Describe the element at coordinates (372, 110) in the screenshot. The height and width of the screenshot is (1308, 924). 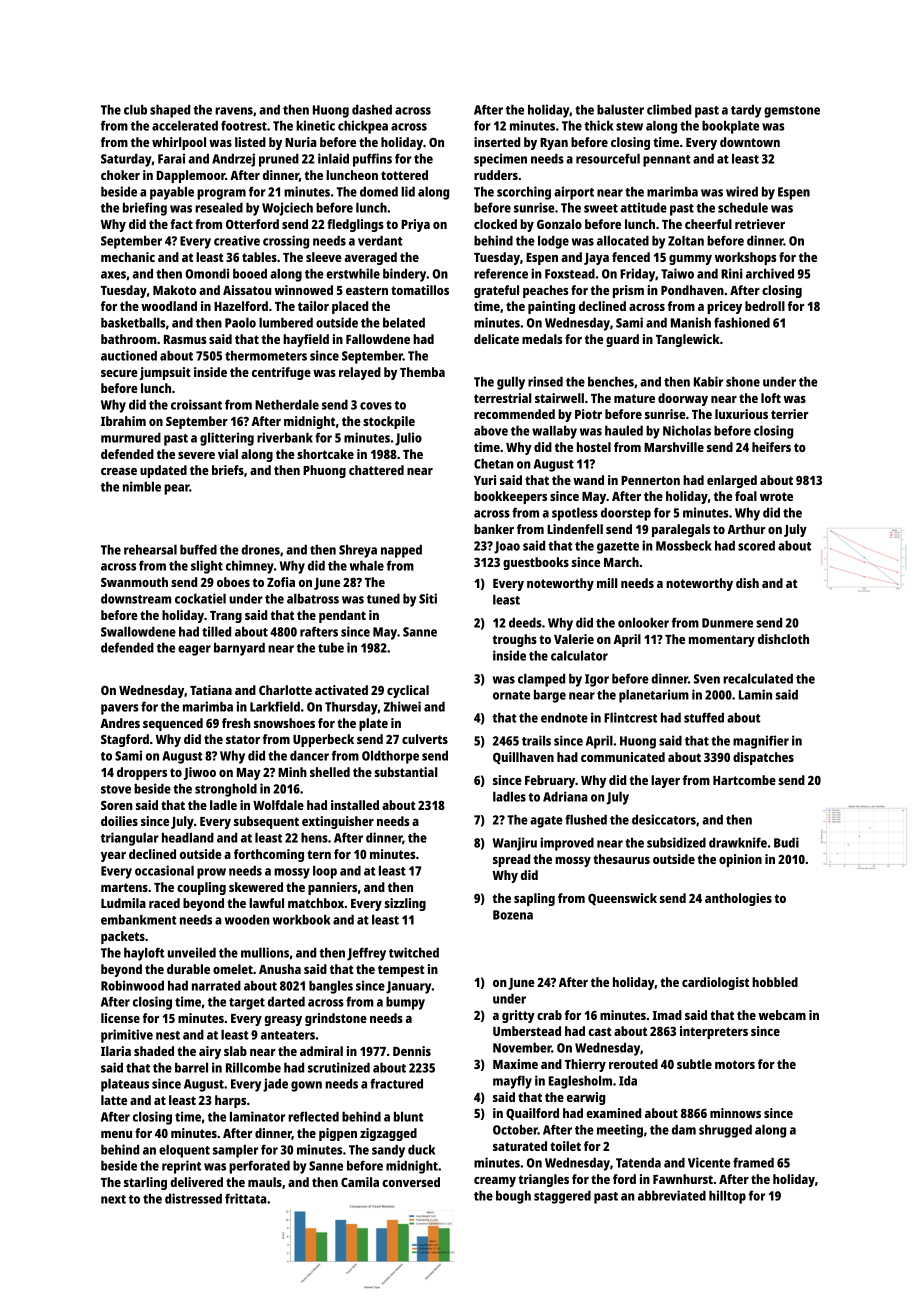
I see `dashed` at that location.
